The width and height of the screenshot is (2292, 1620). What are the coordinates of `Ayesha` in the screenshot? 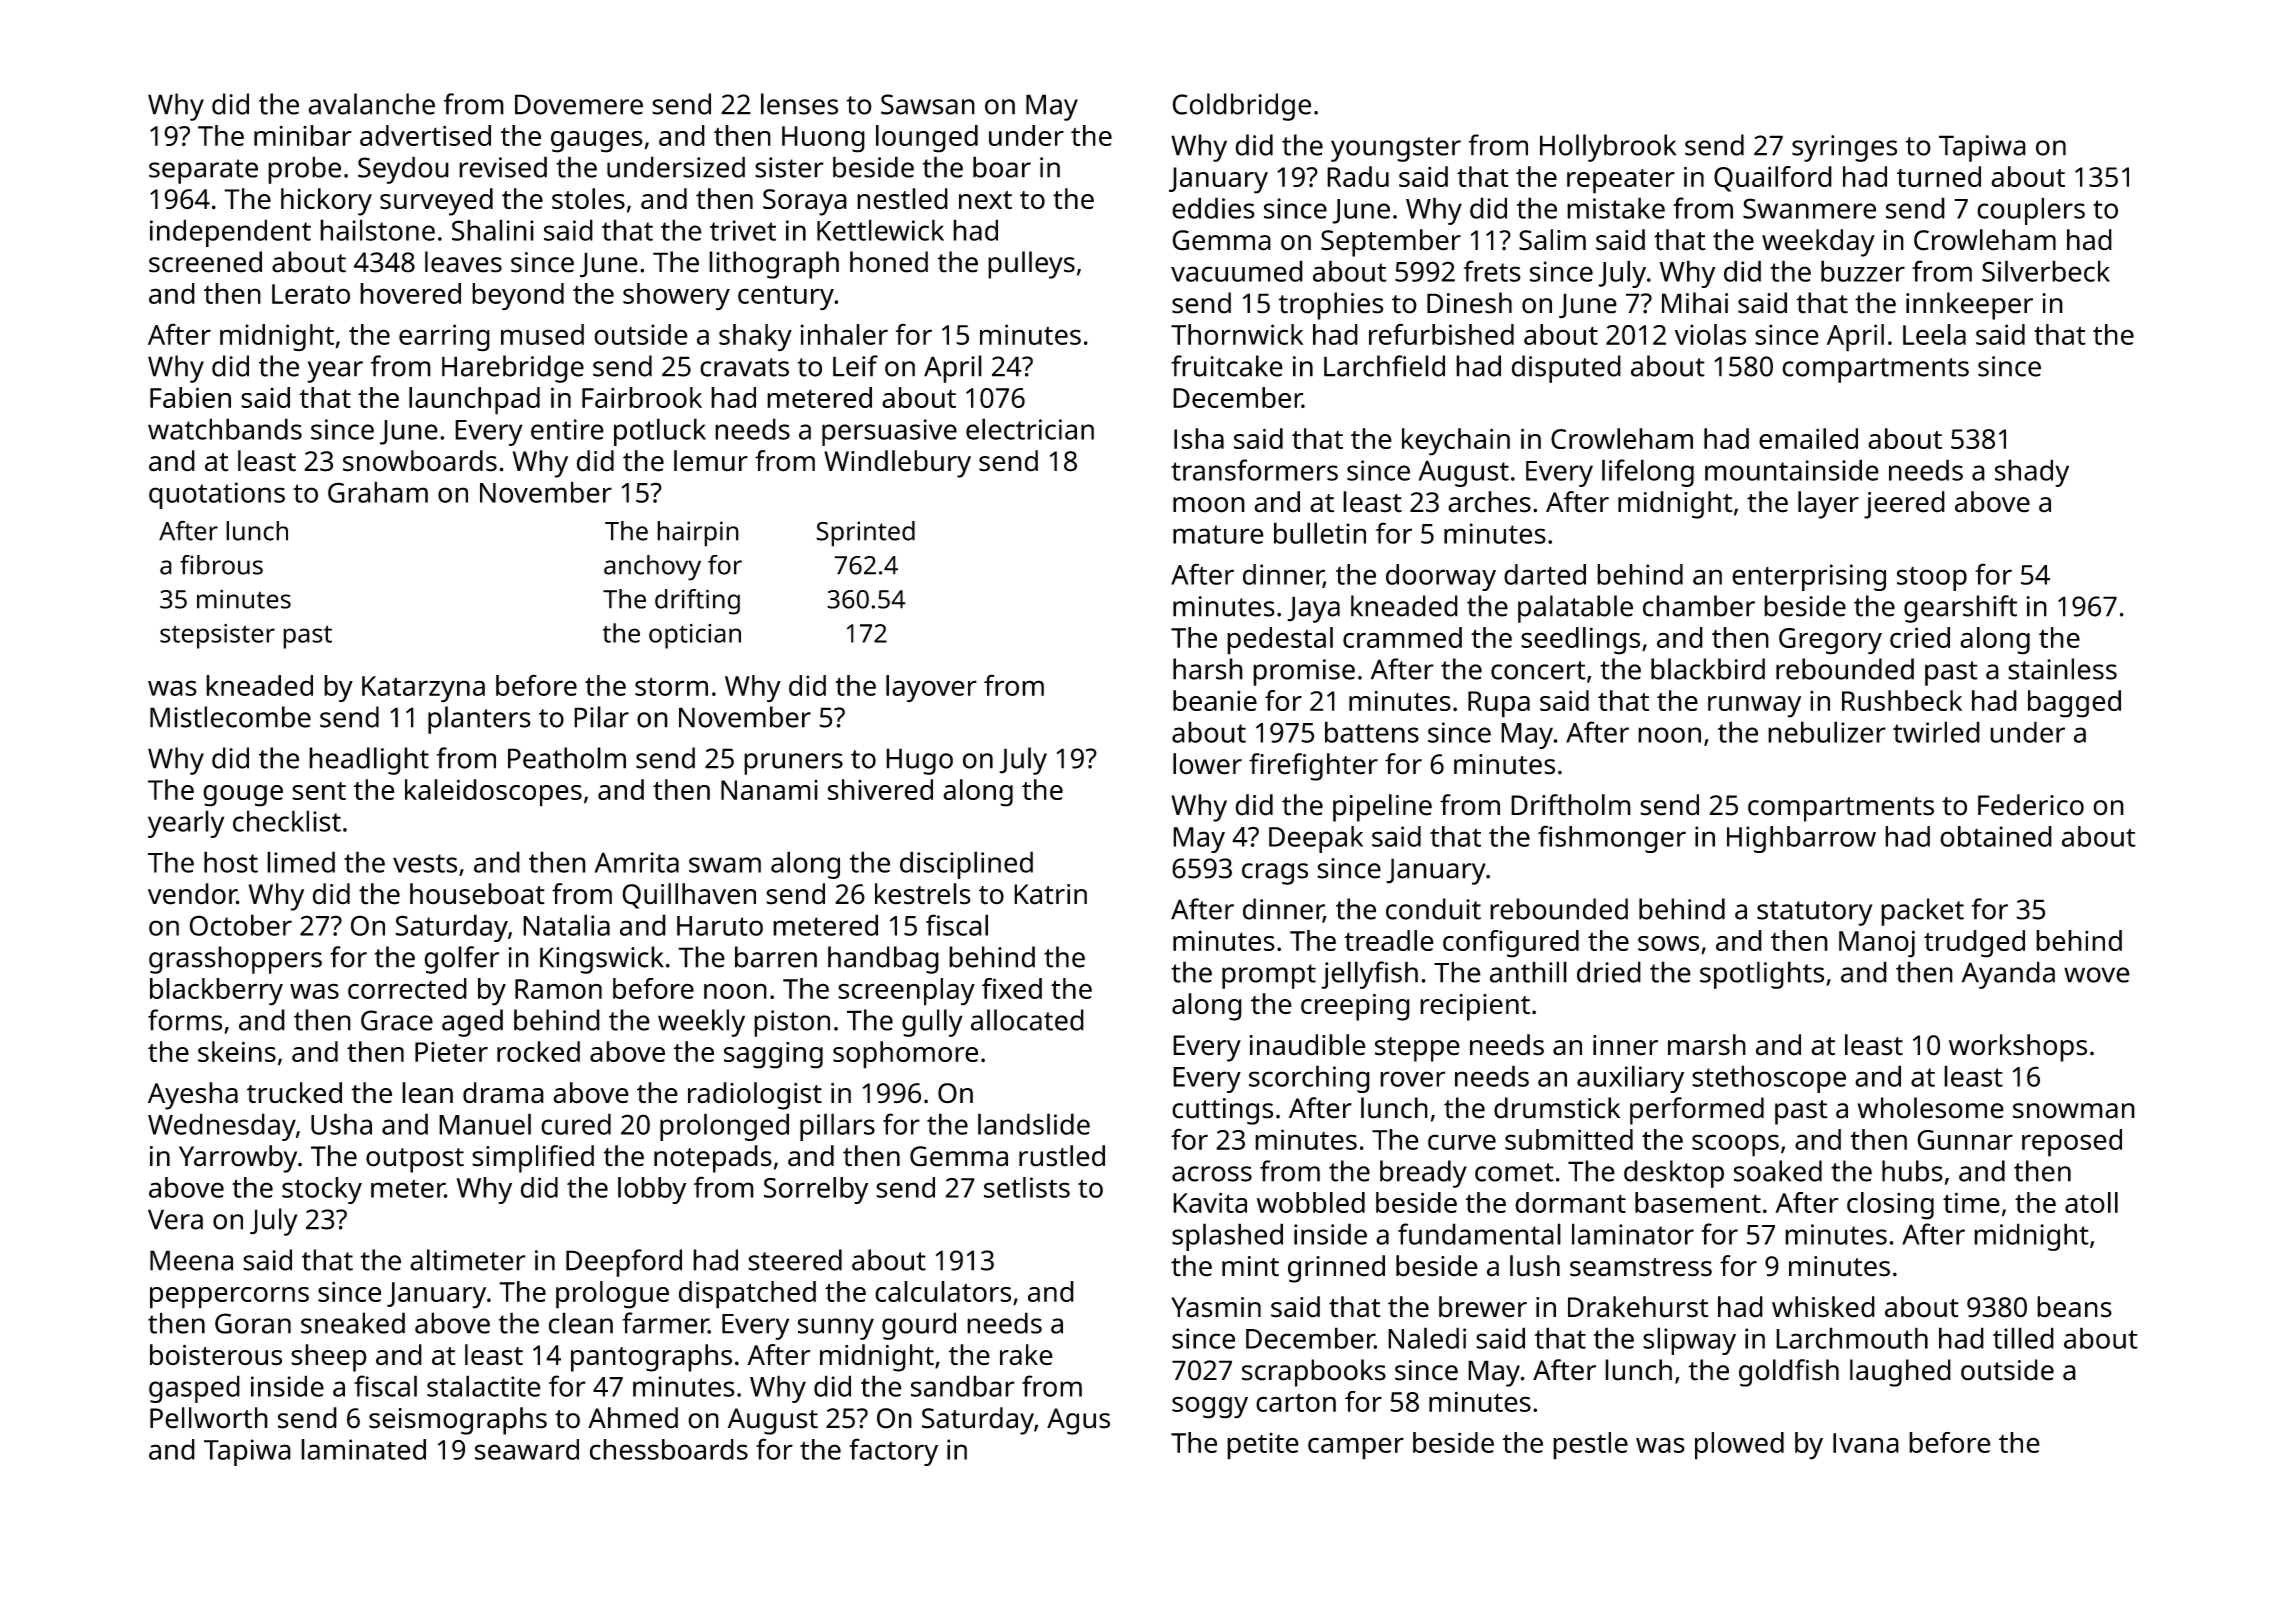 It's located at (193, 1096).
